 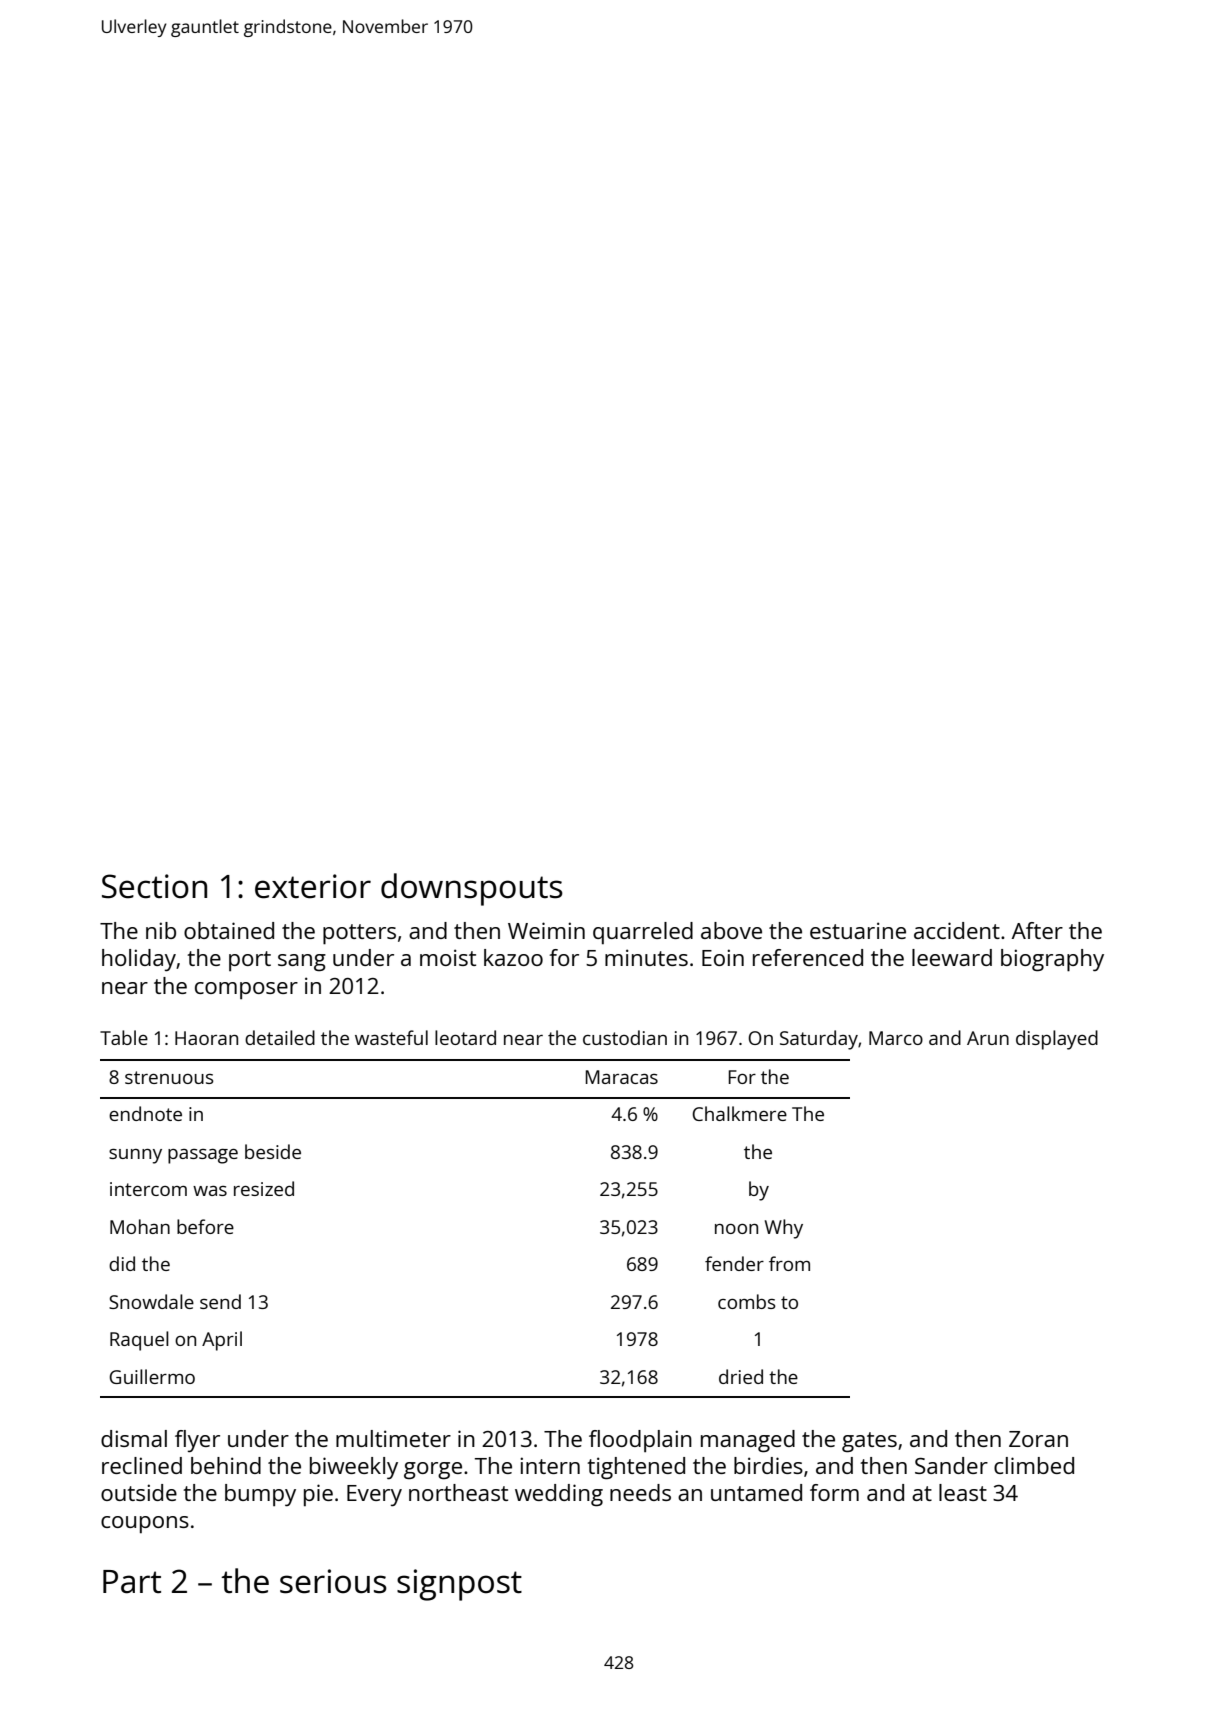 I want to click on Why, so click(x=784, y=1229).
